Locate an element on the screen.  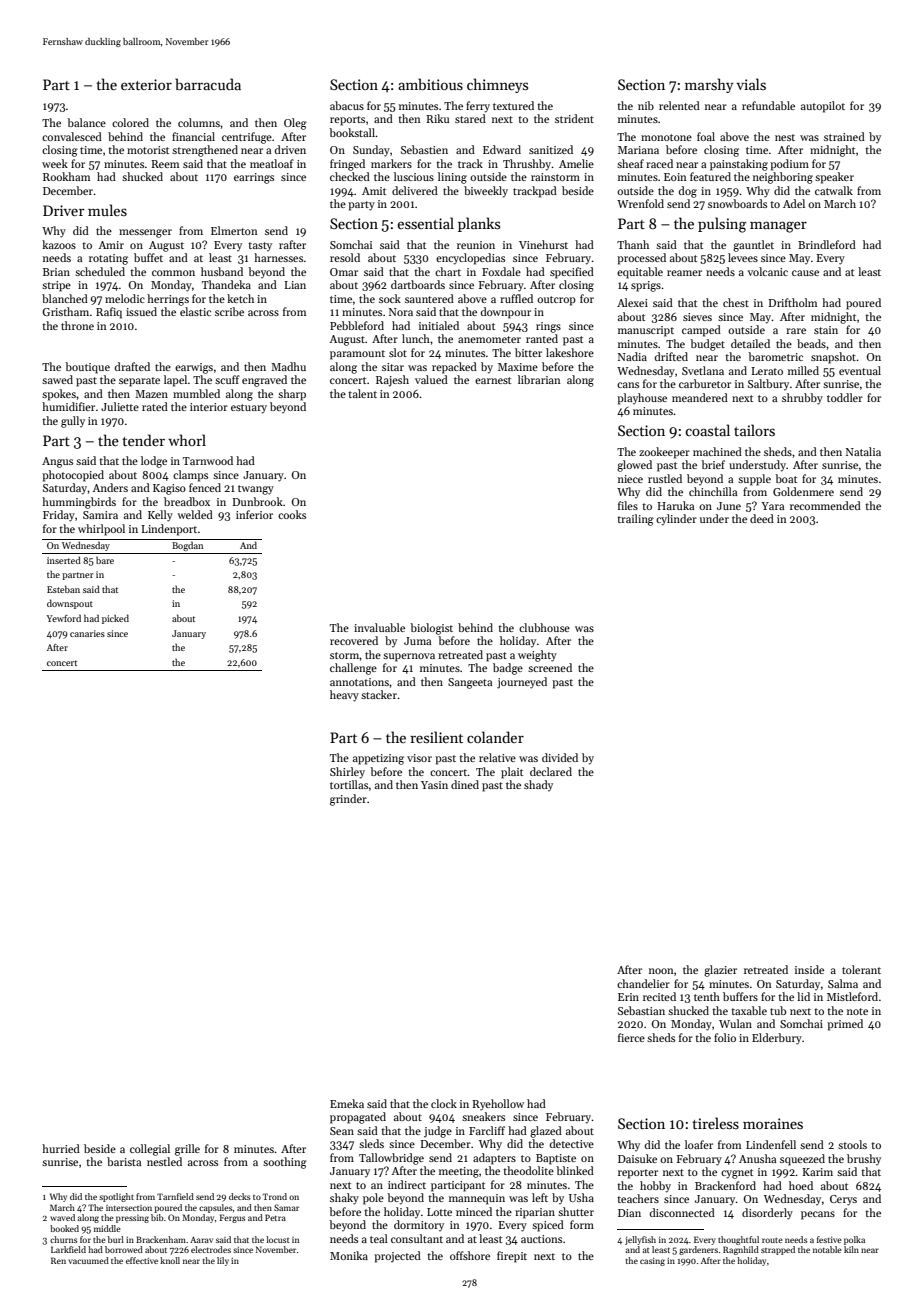
grinder is located at coordinates (348, 800).
